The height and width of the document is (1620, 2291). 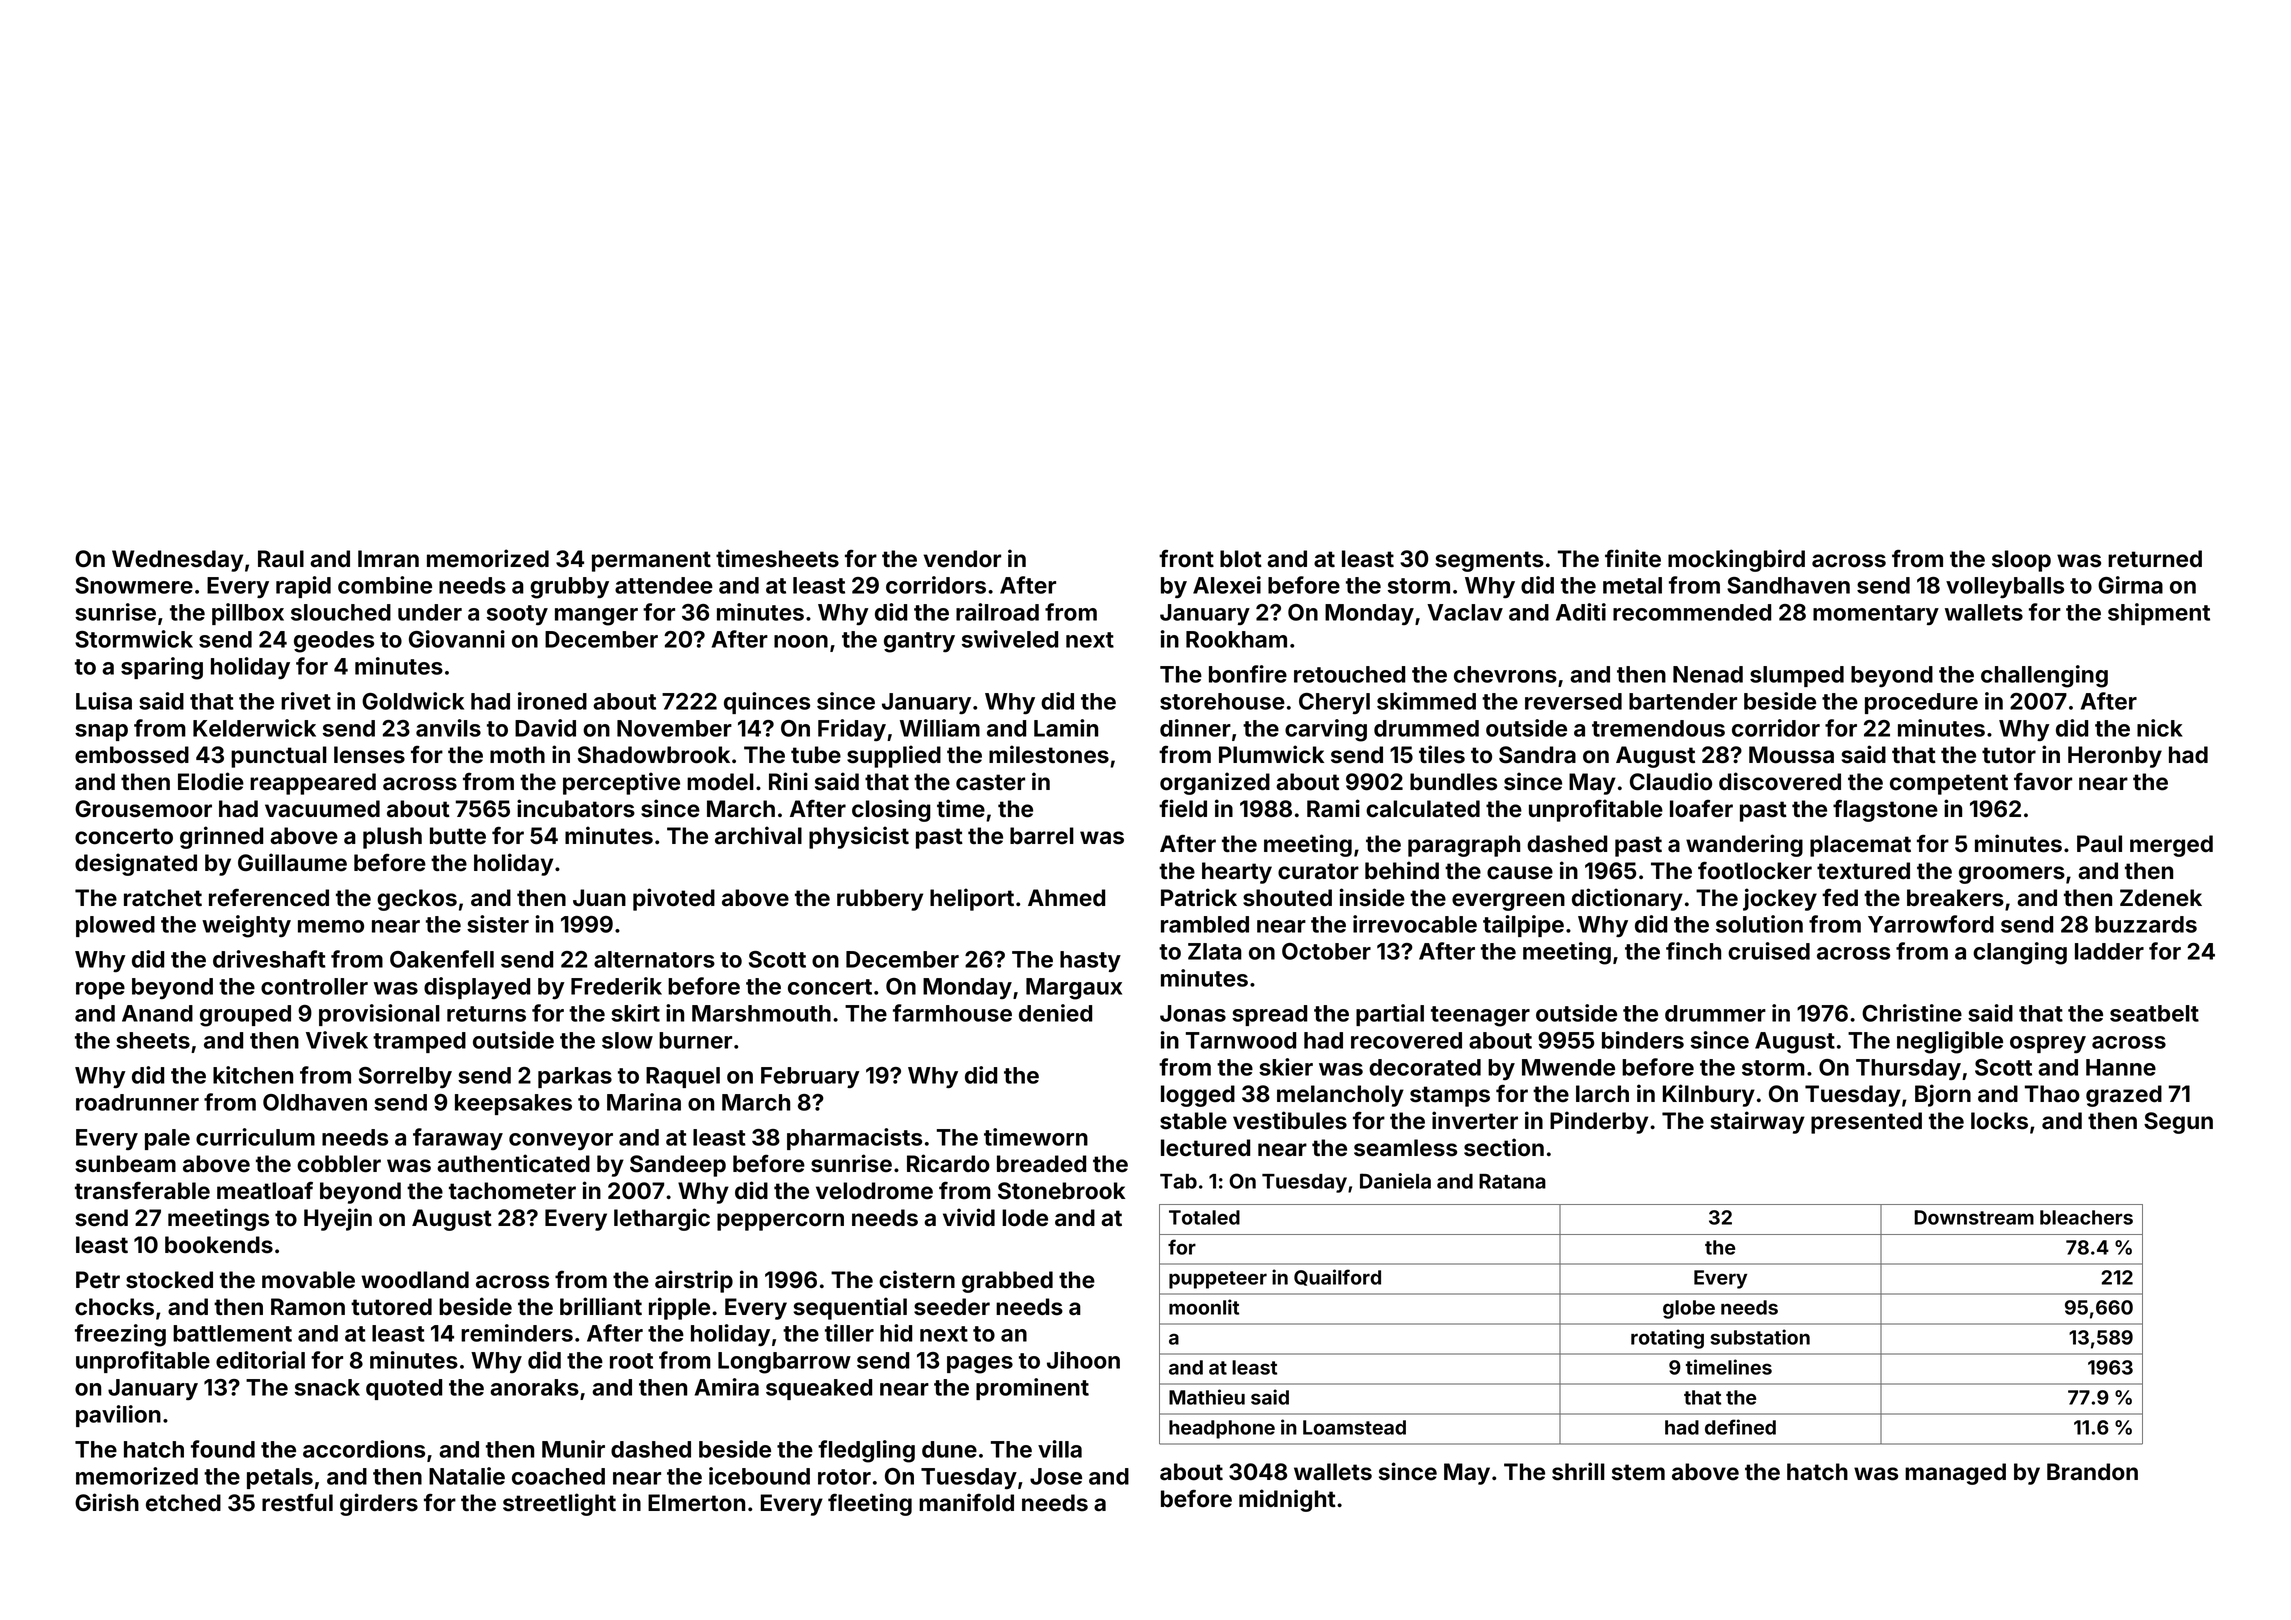 What do you see at coordinates (679, 1308) in the document?
I see `ripple` at bounding box center [679, 1308].
